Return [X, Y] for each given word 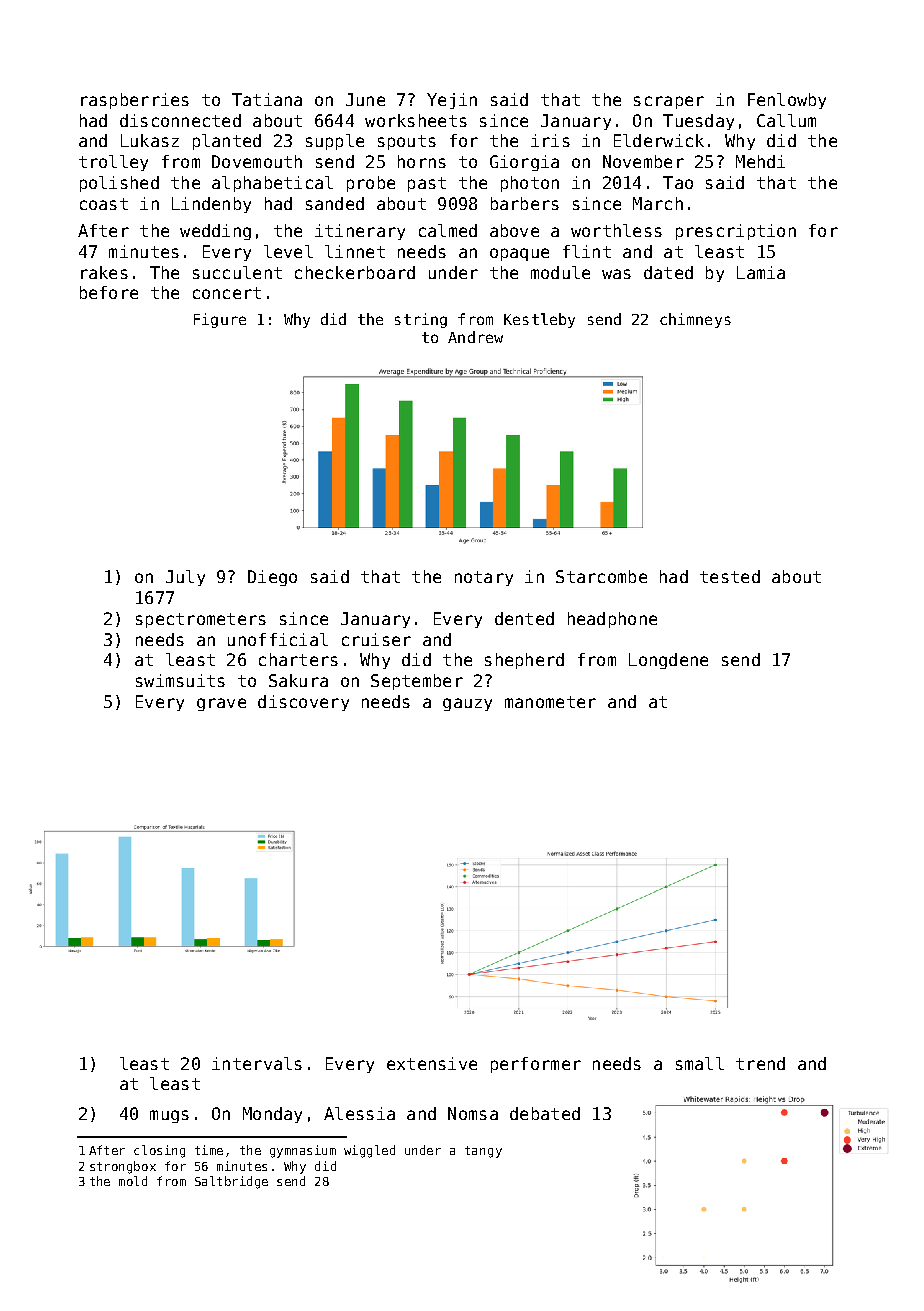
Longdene [668, 661]
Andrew [475, 337]
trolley [113, 163]
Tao [678, 182]
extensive [432, 1063]
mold [133, 1181]
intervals [257, 1063]
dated [668, 272]
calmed [448, 230]
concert [227, 293]
